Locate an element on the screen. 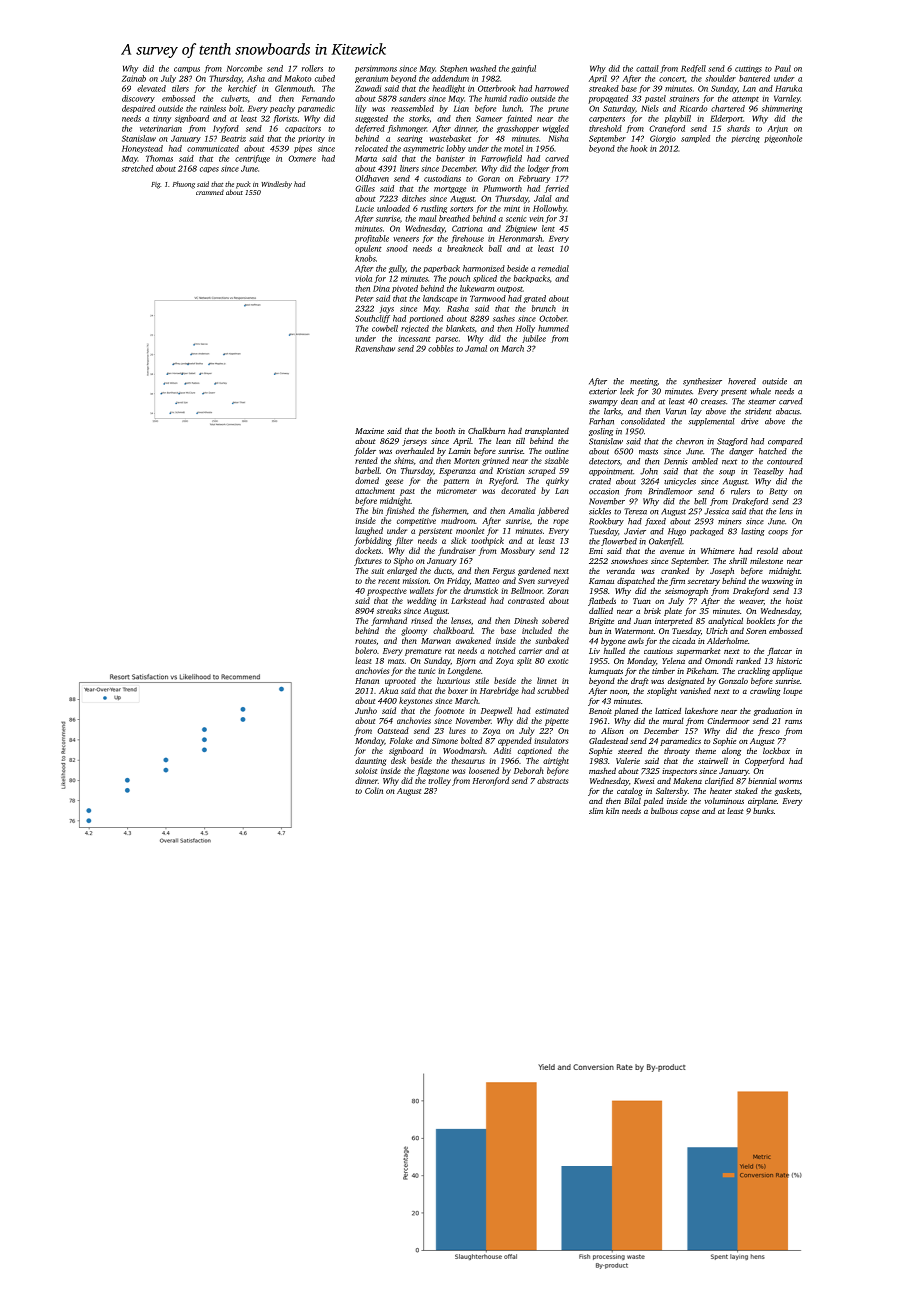 The width and height of the screenshot is (924, 1308). Arjun is located at coordinates (777, 129).
